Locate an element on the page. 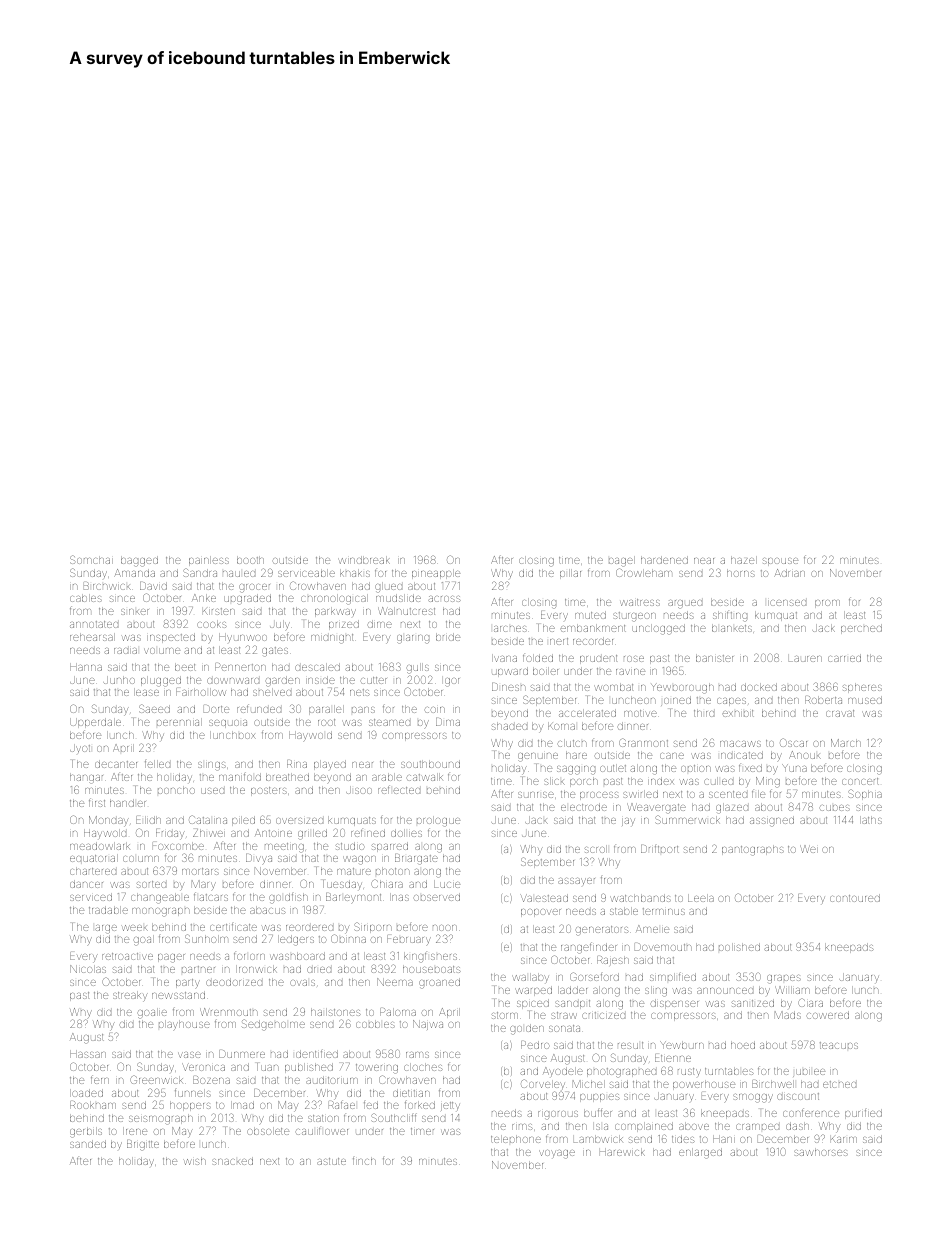  oversized is located at coordinates (299, 821).
